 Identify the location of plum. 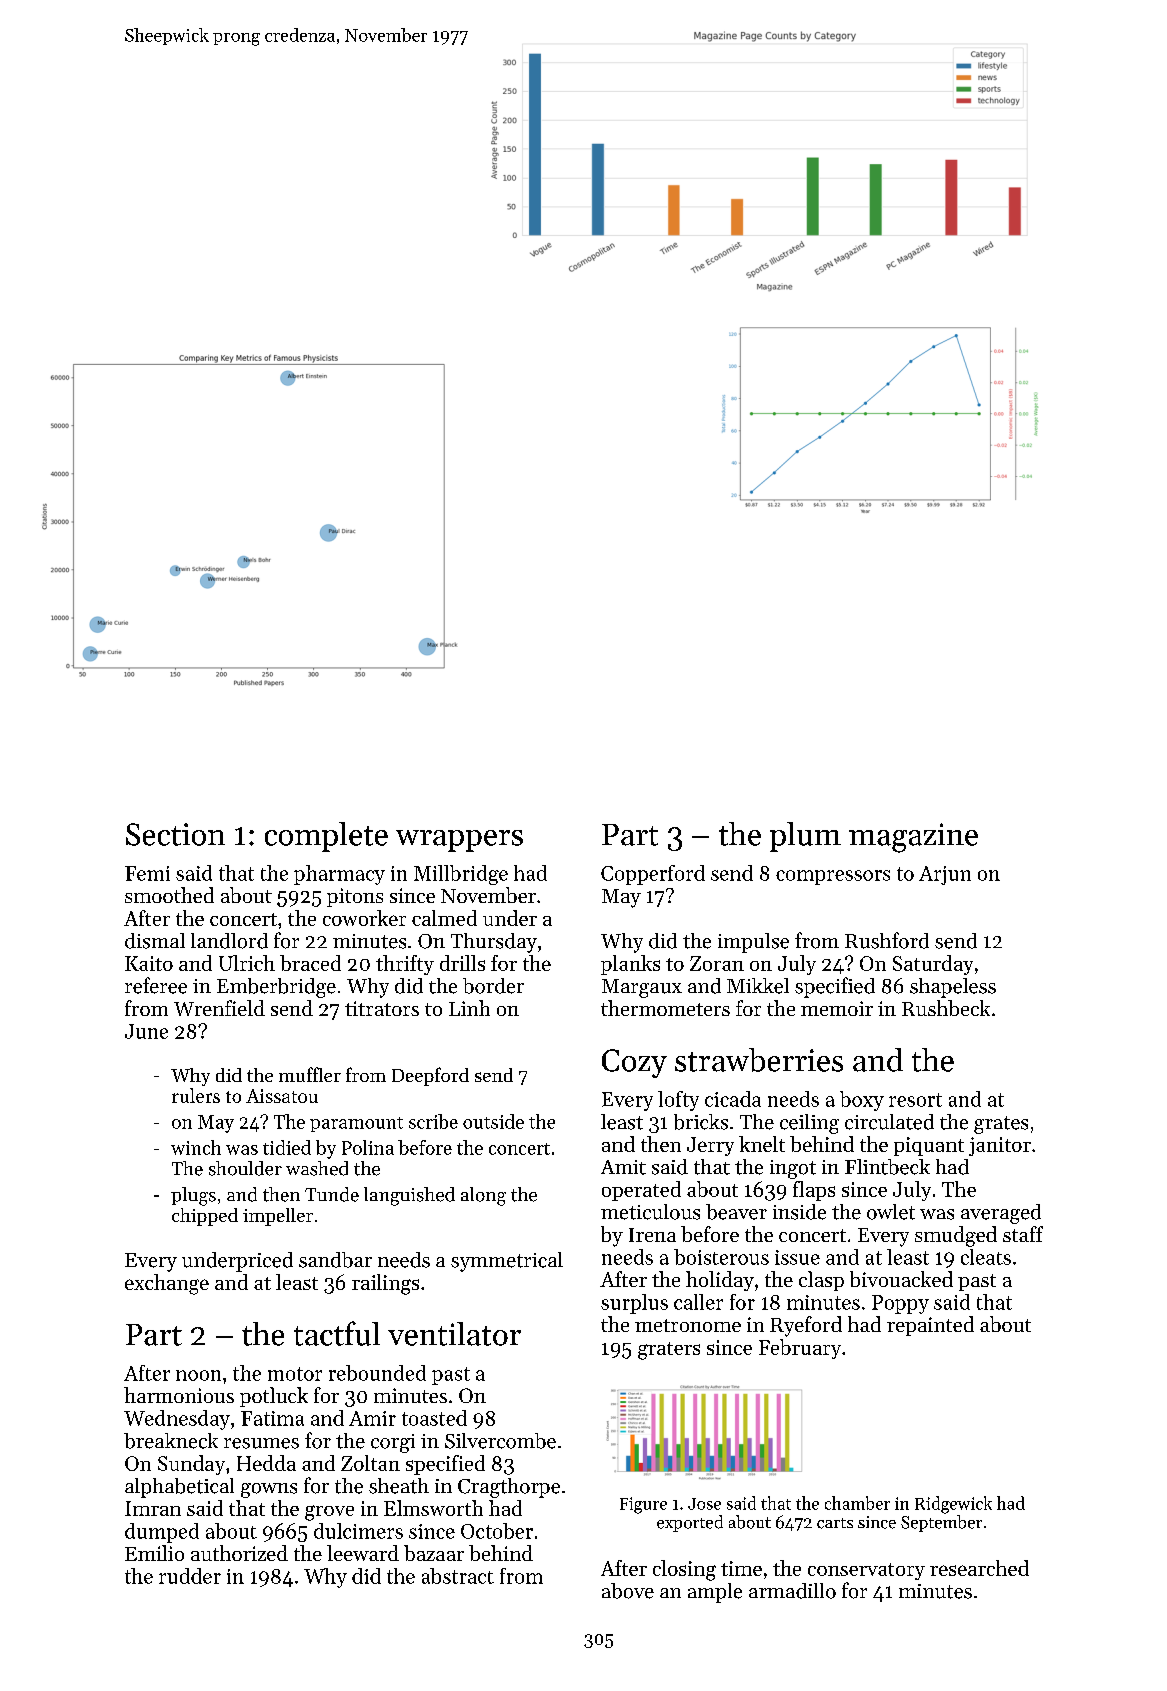
(805, 837).
